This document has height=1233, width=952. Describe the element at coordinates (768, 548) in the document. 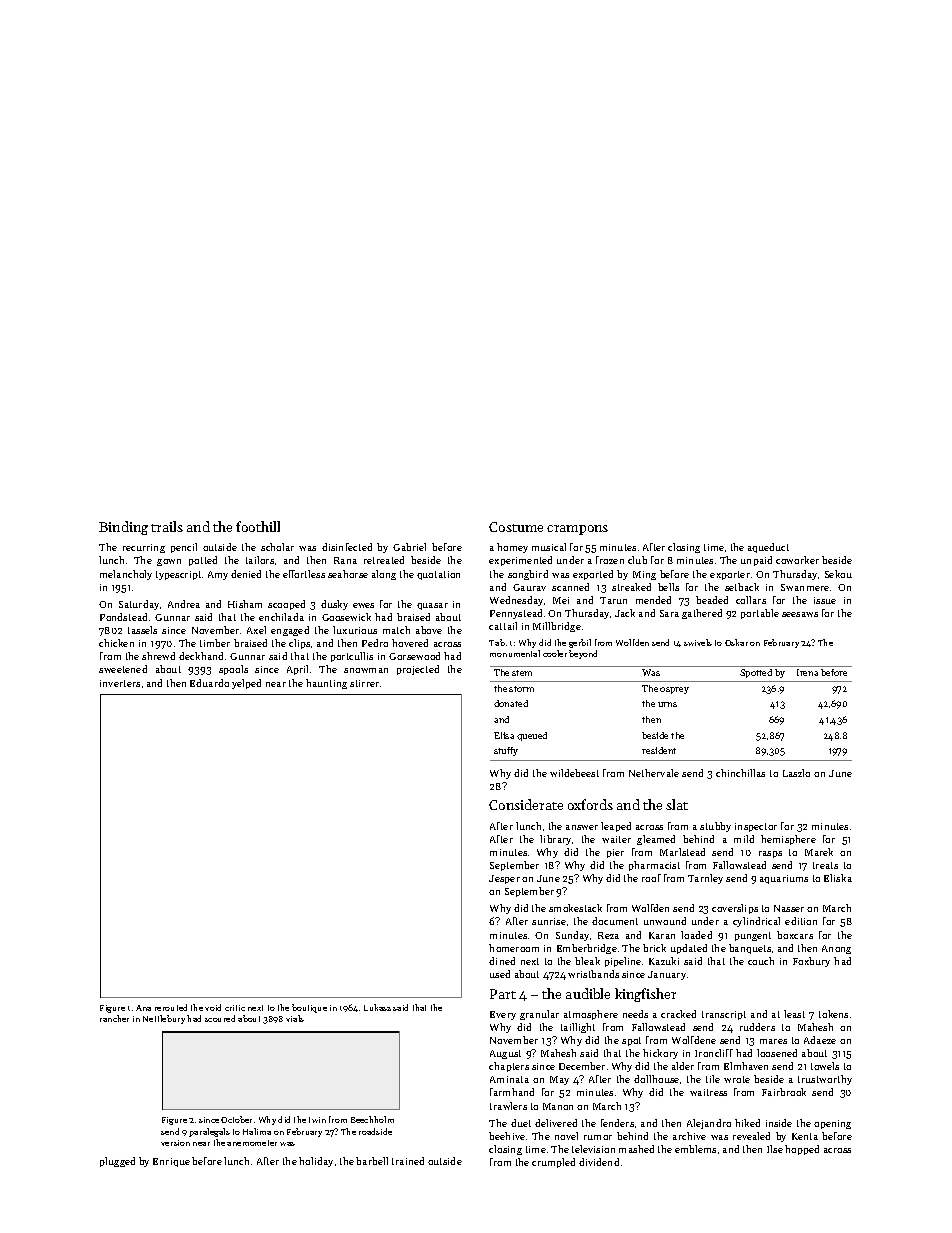

I see `aqueduct` at that location.
